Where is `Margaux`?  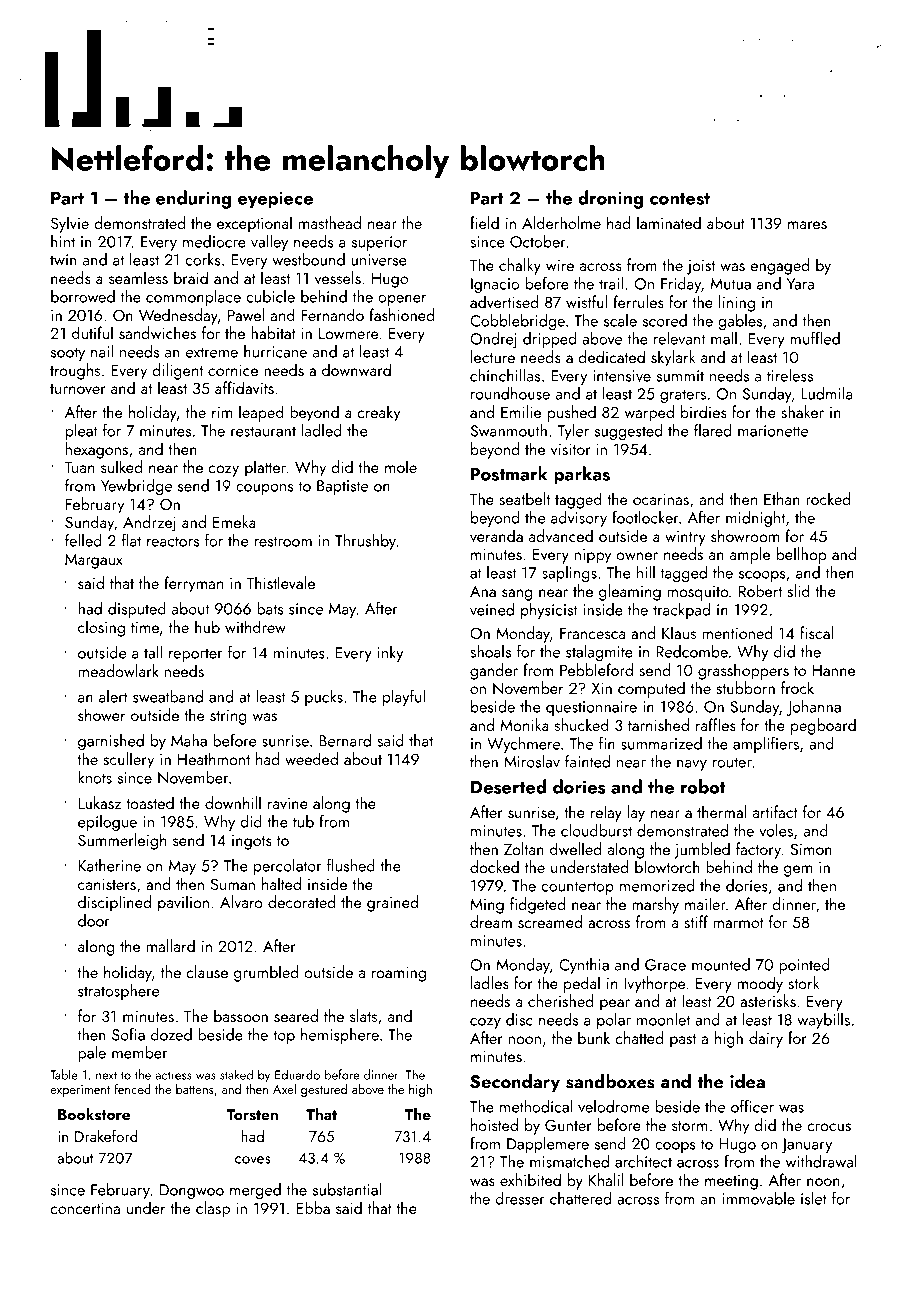 Margaux is located at coordinates (94, 561).
